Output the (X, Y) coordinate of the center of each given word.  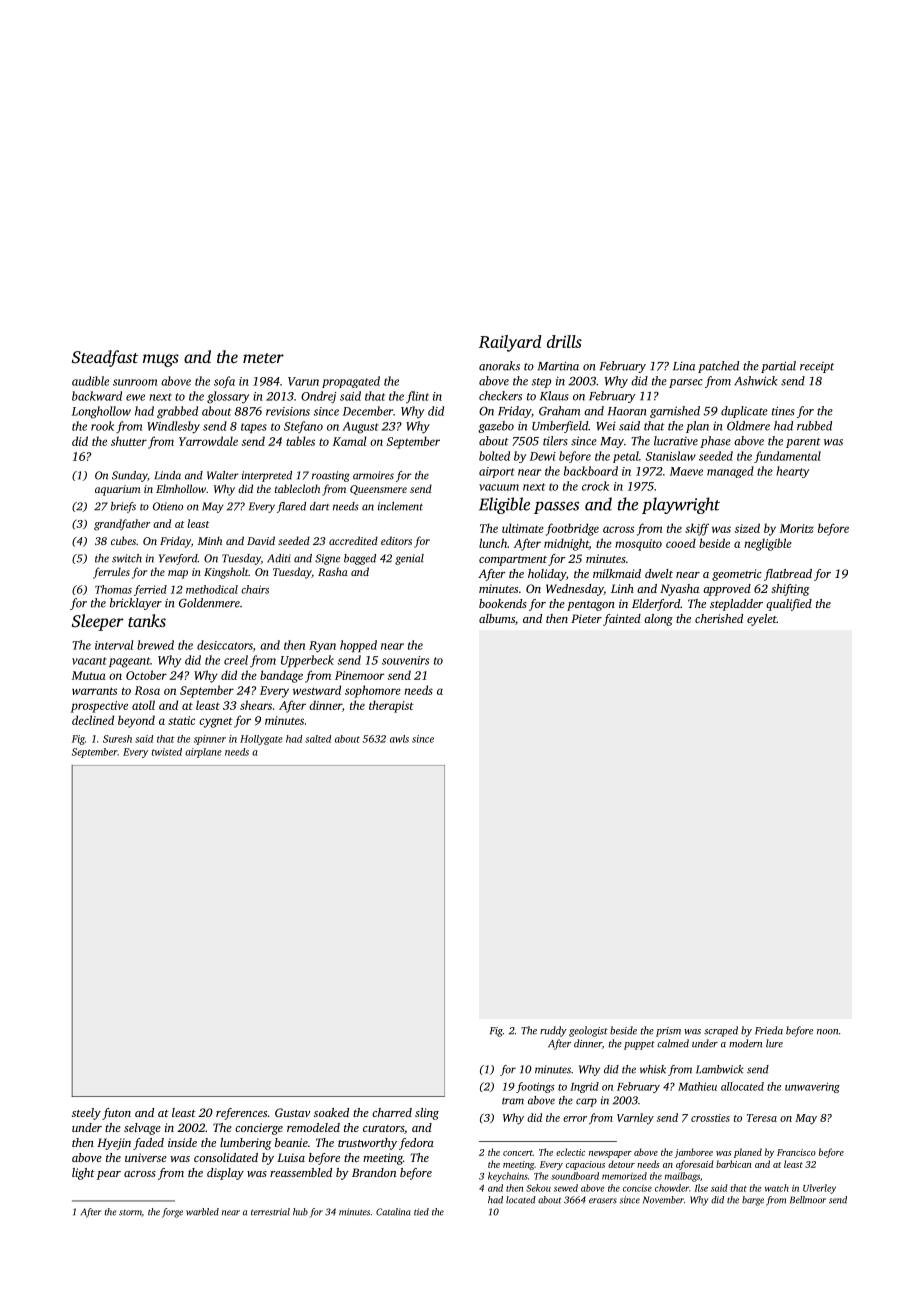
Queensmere (378, 490)
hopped (358, 646)
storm (130, 1213)
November (663, 1200)
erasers (603, 1201)
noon (827, 1032)
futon (116, 1114)
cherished (719, 618)
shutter (129, 441)
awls (399, 739)
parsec (685, 383)
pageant (129, 662)
